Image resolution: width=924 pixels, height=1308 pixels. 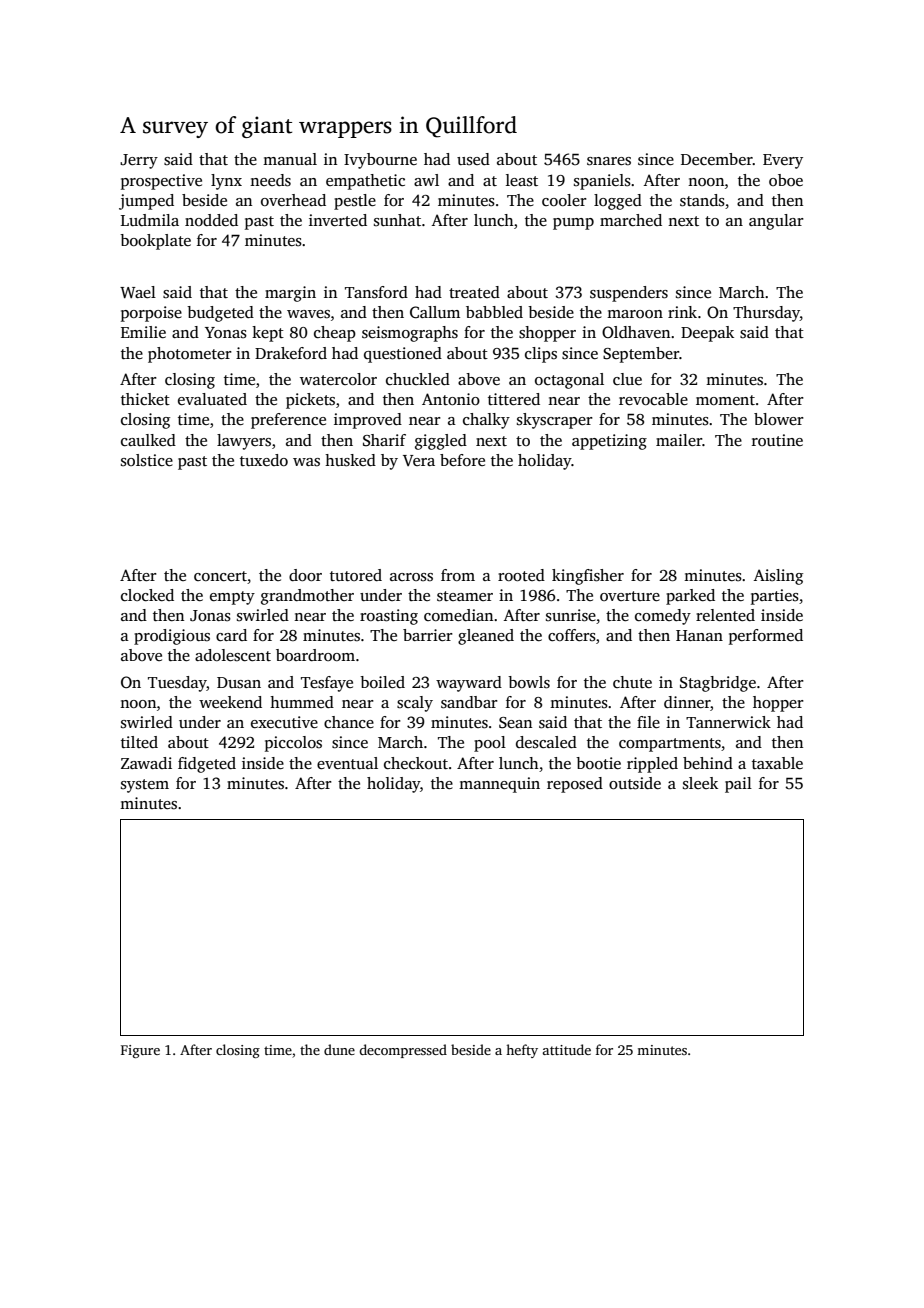 What do you see at coordinates (521, 575) in the page?
I see `rooted` at bounding box center [521, 575].
